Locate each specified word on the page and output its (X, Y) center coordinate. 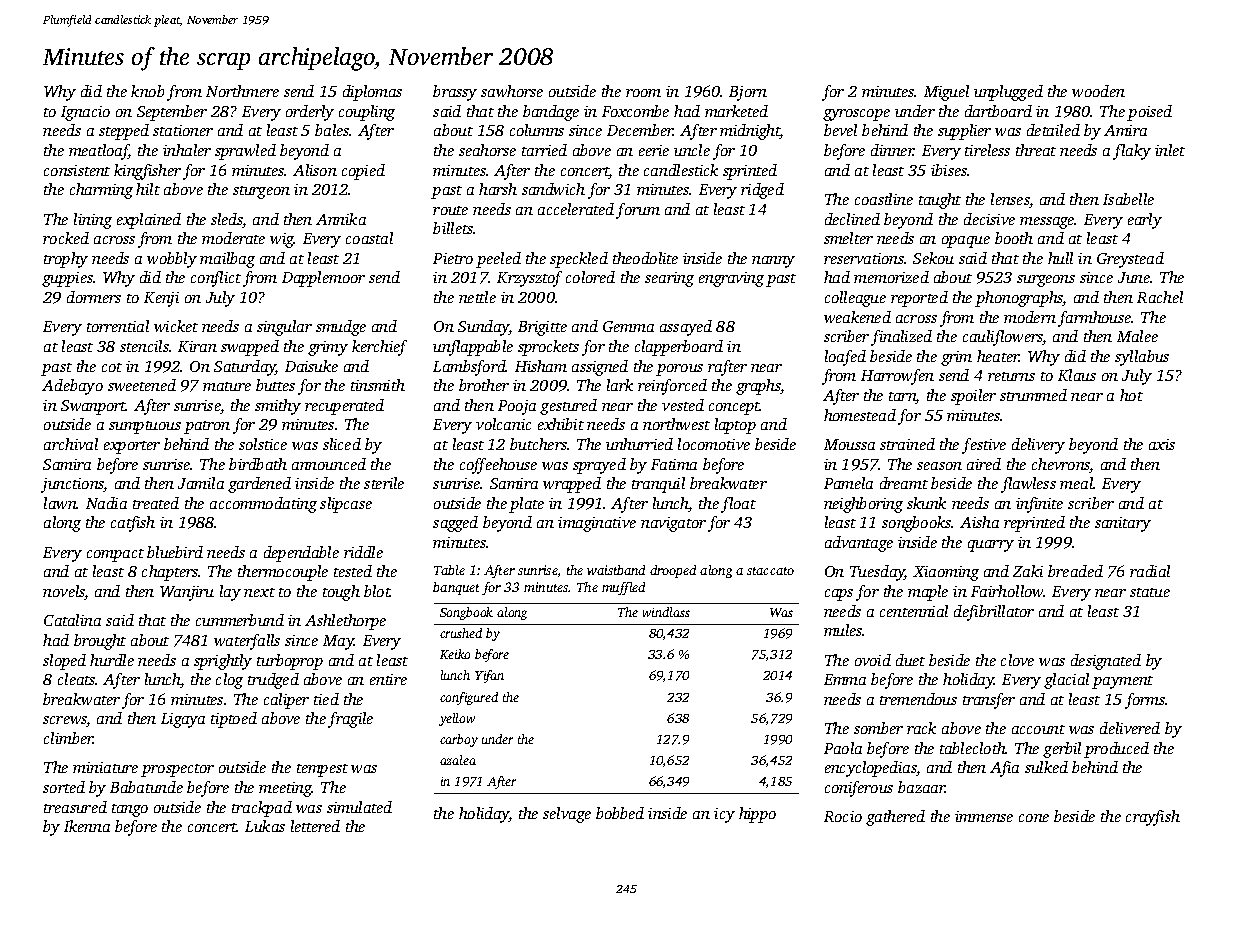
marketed (736, 111)
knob (147, 91)
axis (1162, 444)
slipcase (346, 505)
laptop (735, 426)
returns (1011, 376)
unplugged (1008, 93)
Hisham (541, 366)
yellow (457, 719)
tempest (322, 770)
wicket (176, 326)
